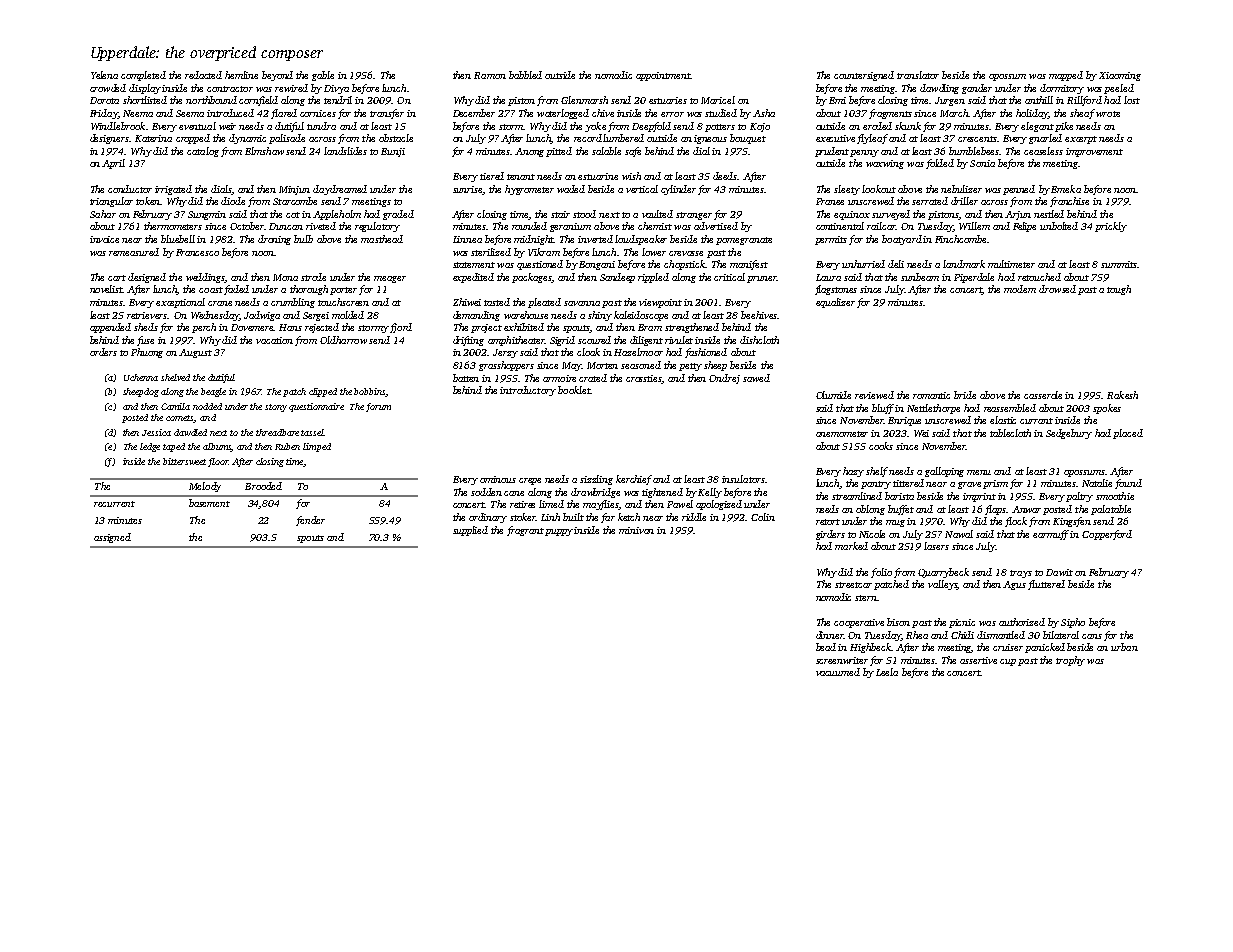 The height and width of the document is (952, 1233). Describe the element at coordinates (1097, 483) in the document. I see `Natalie` at that location.
